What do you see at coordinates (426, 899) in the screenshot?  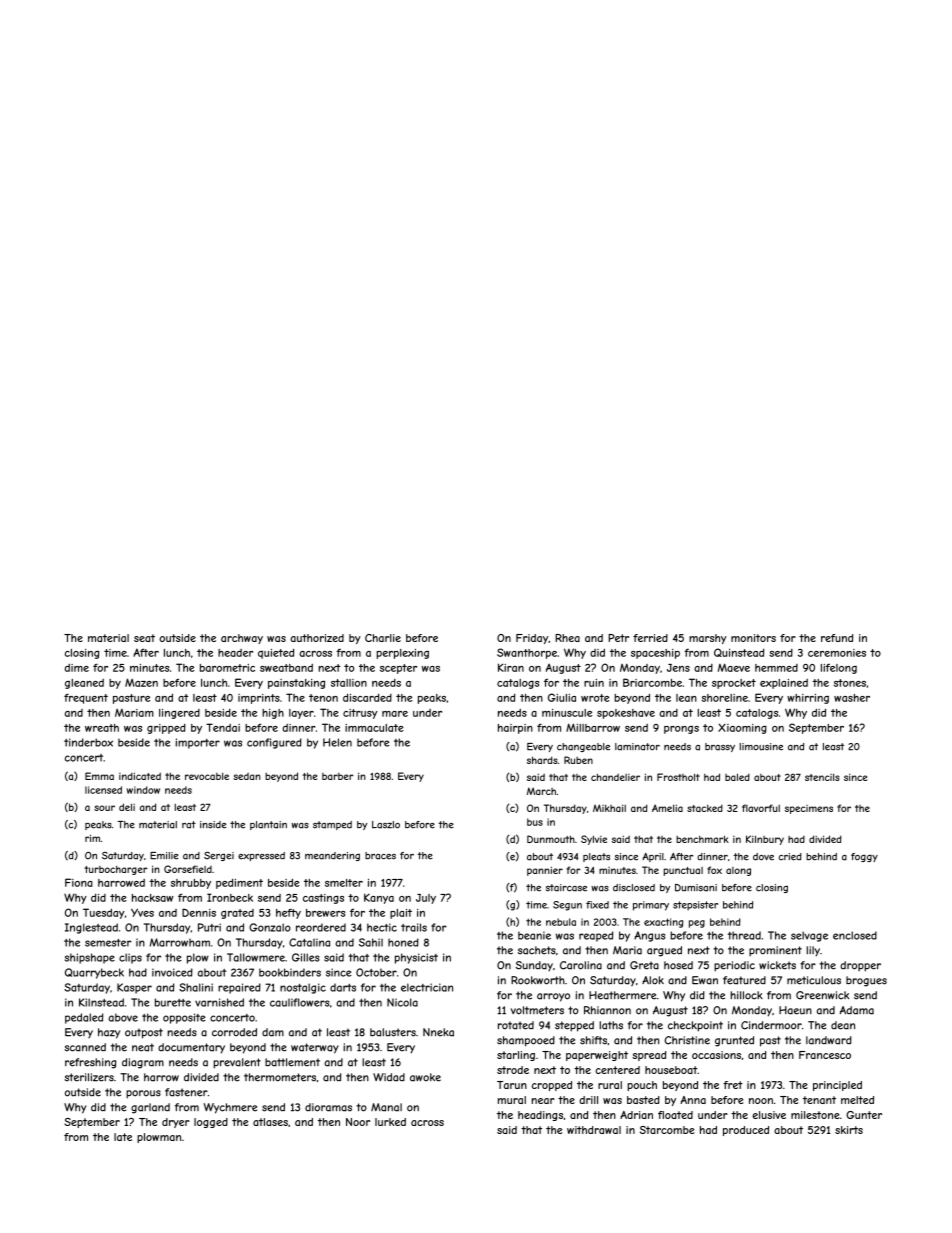 I see `July` at bounding box center [426, 899].
